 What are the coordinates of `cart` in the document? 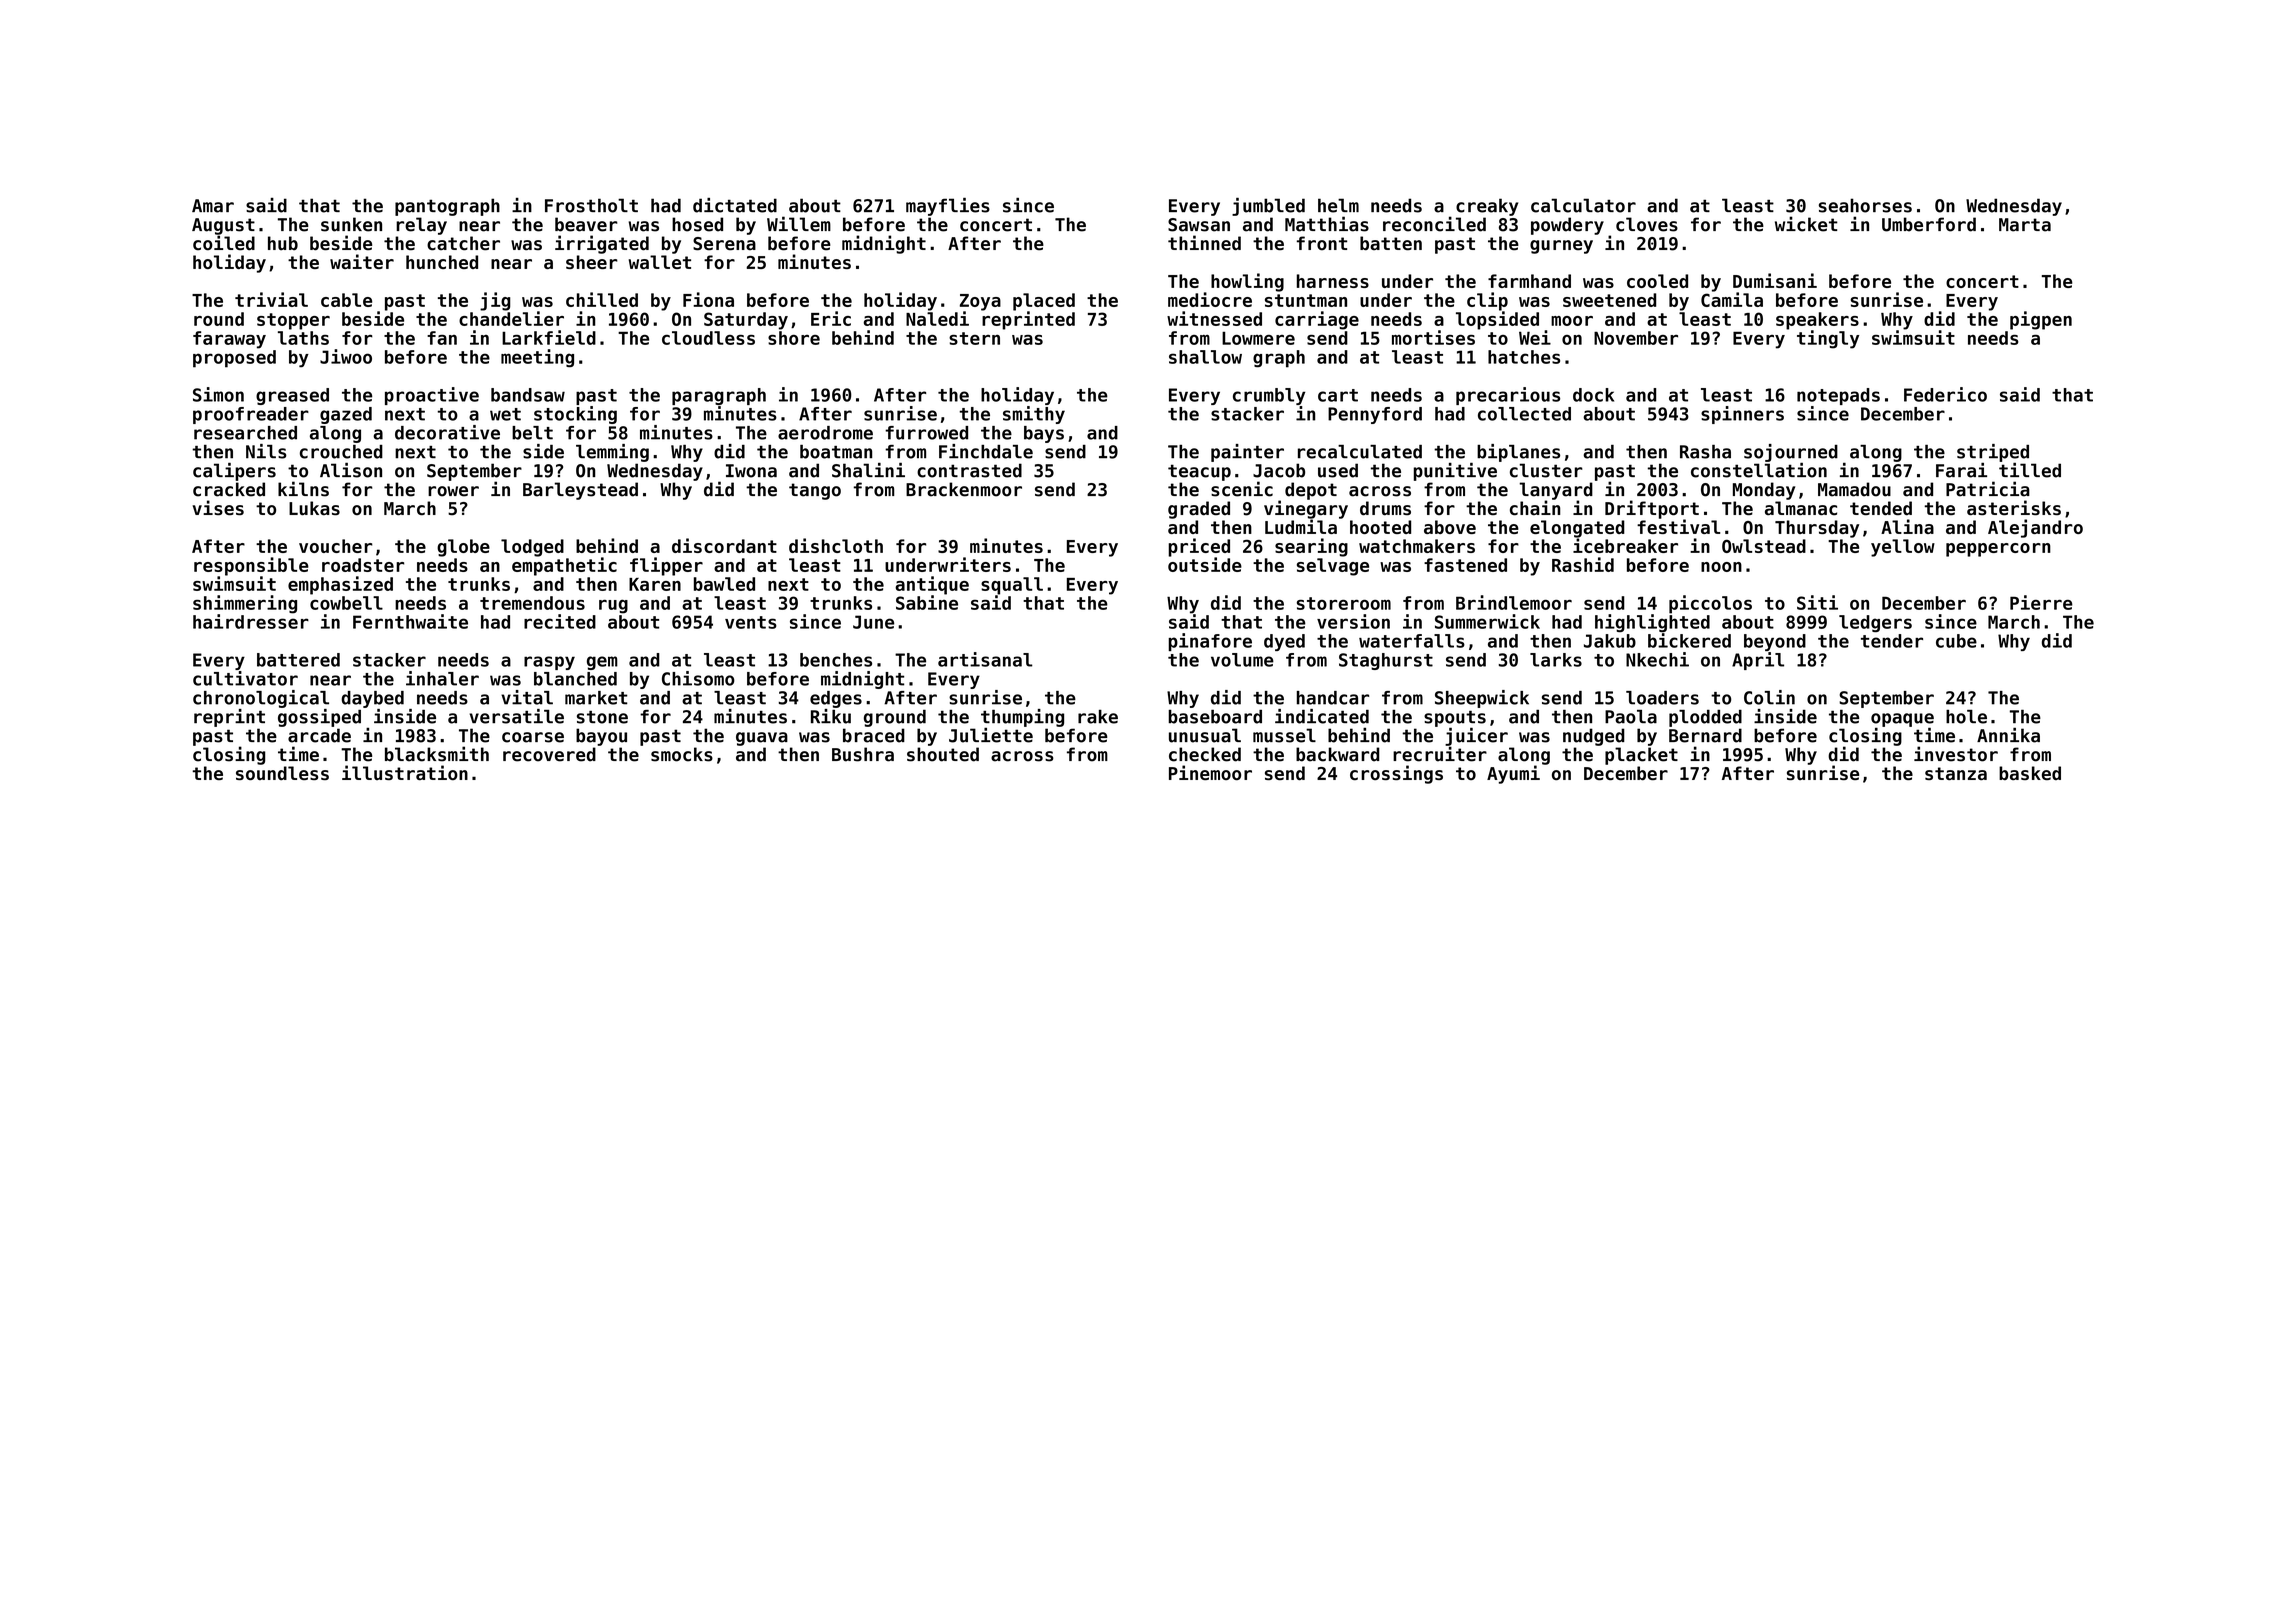 It's located at (1338, 395).
